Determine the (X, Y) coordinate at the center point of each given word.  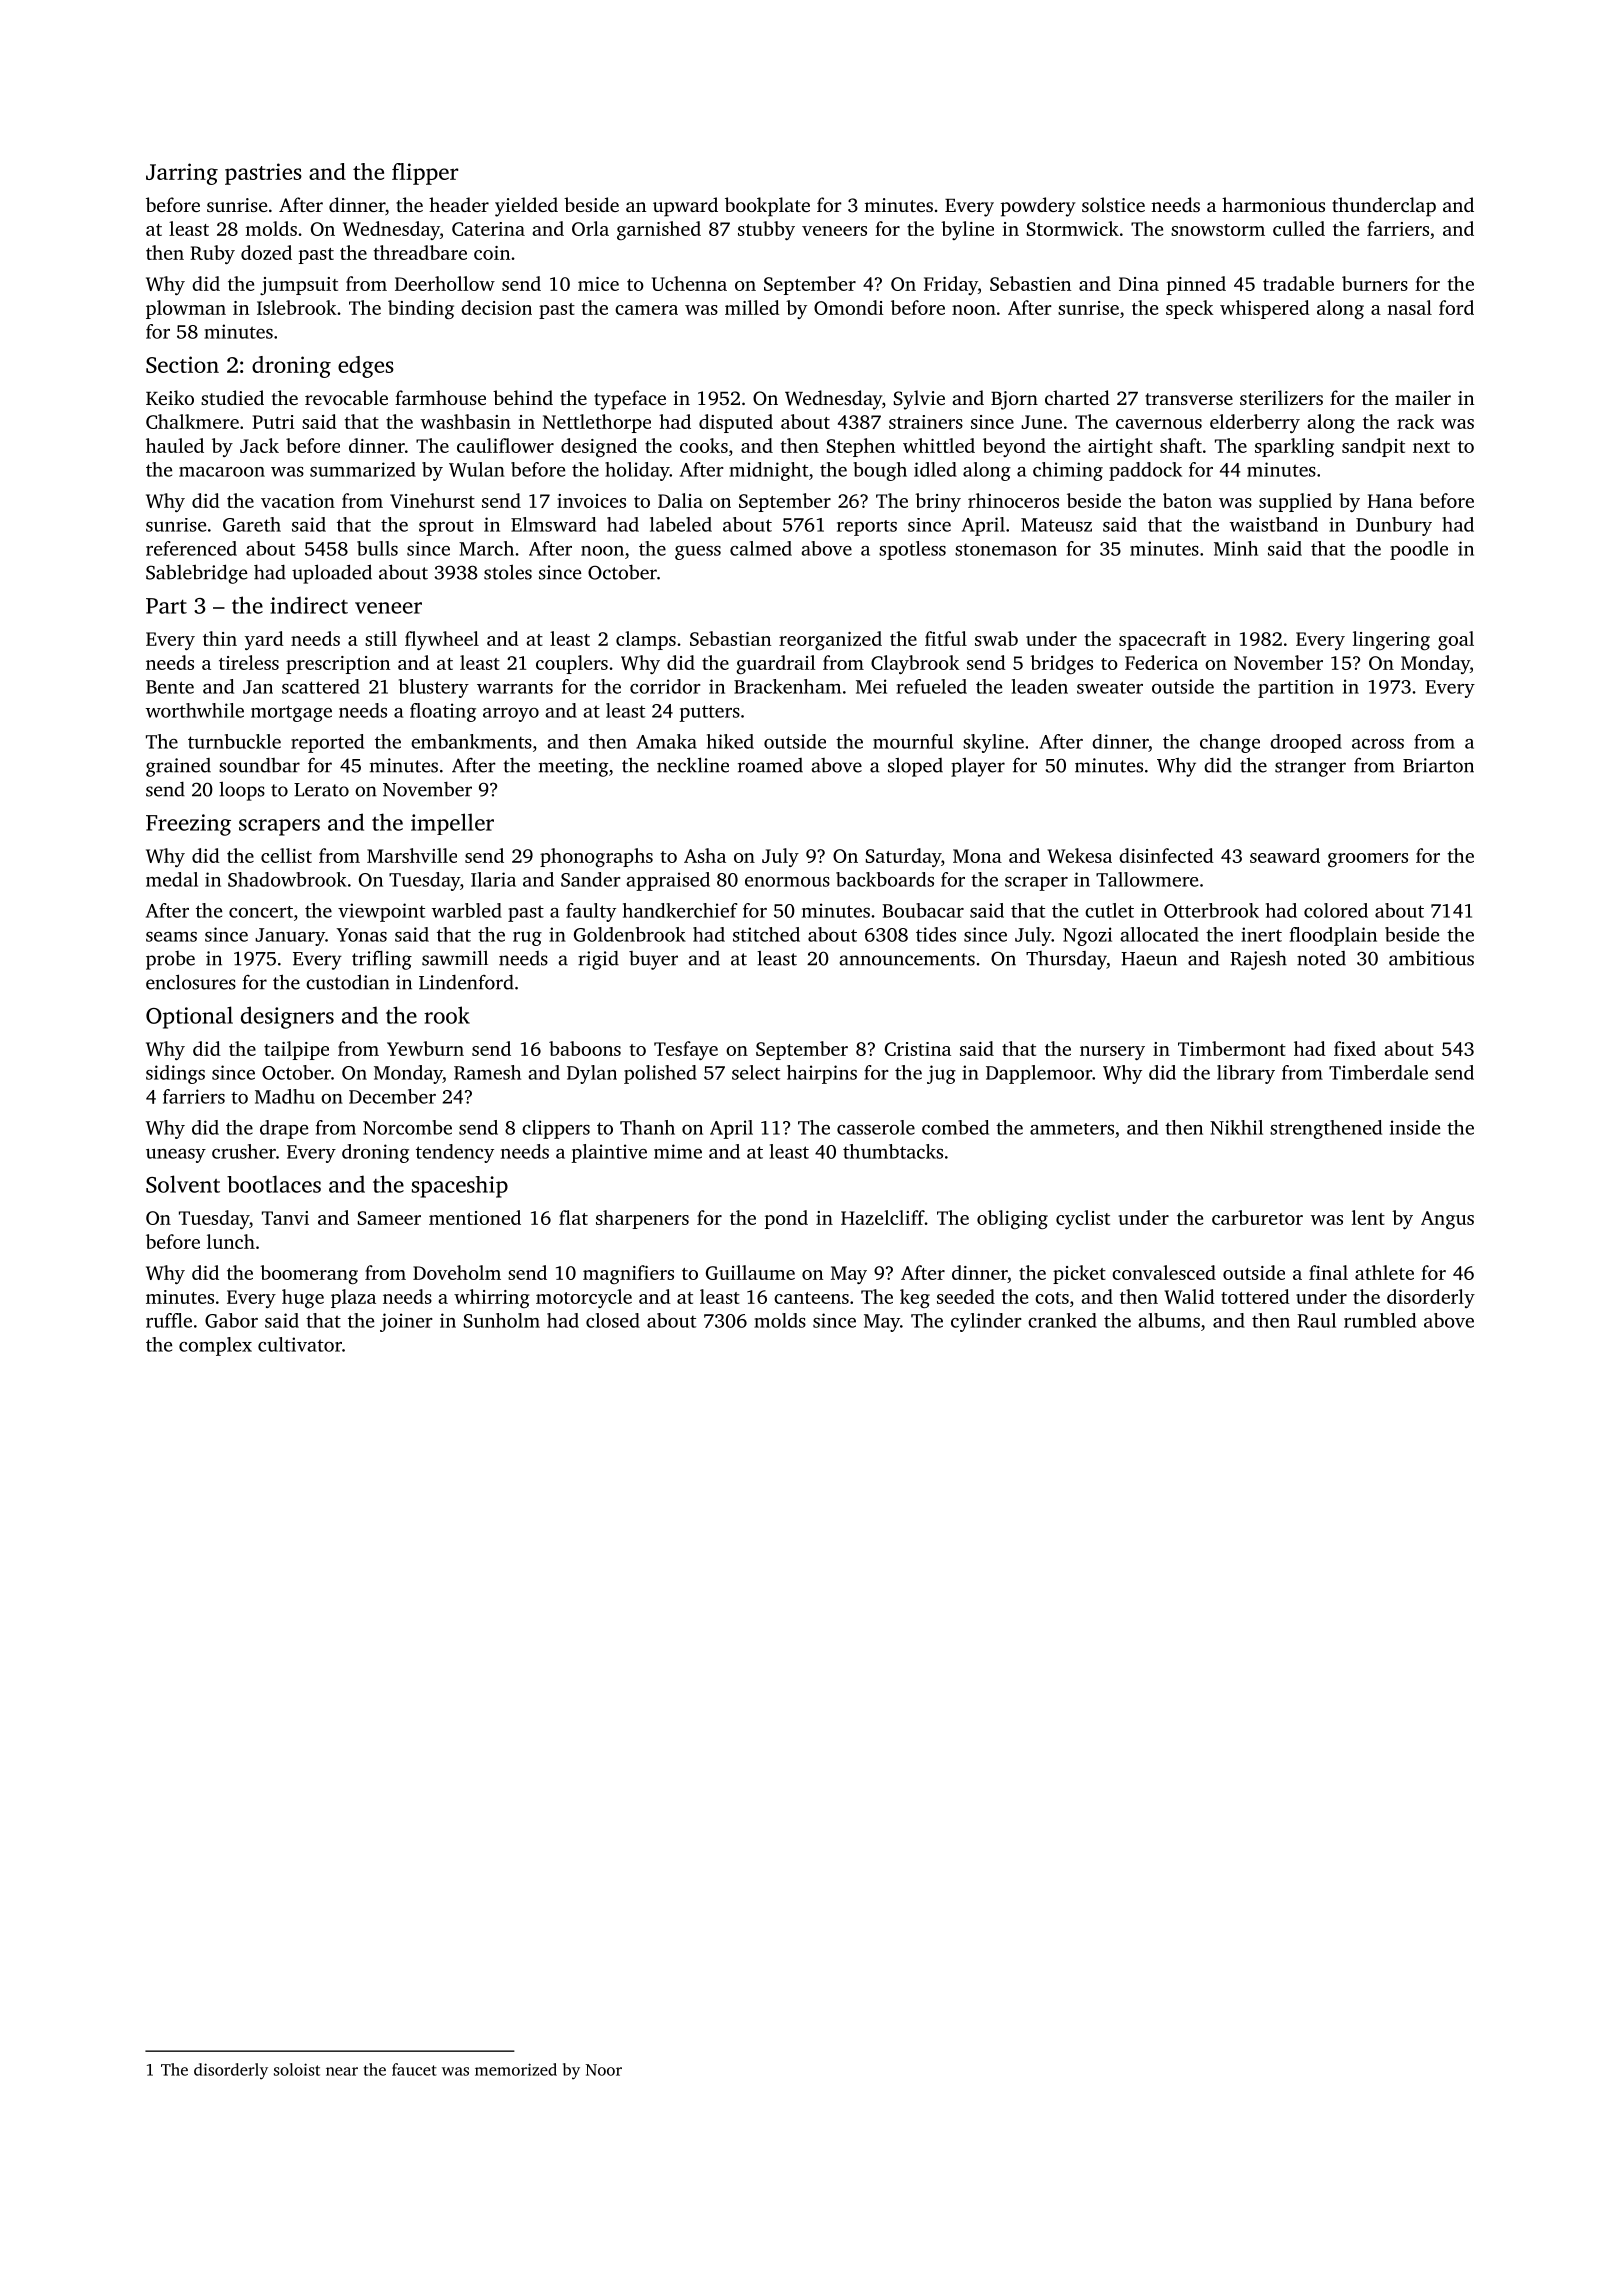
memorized (516, 2069)
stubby (766, 230)
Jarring (182, 174)
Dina (1139, 284)
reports (867, 528)
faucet (414, 2069)
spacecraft (1162, 640)
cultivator (300, 1344)
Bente (170, 687)
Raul (1316, 1320)
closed (613, 1320)
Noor (604, 2070)
